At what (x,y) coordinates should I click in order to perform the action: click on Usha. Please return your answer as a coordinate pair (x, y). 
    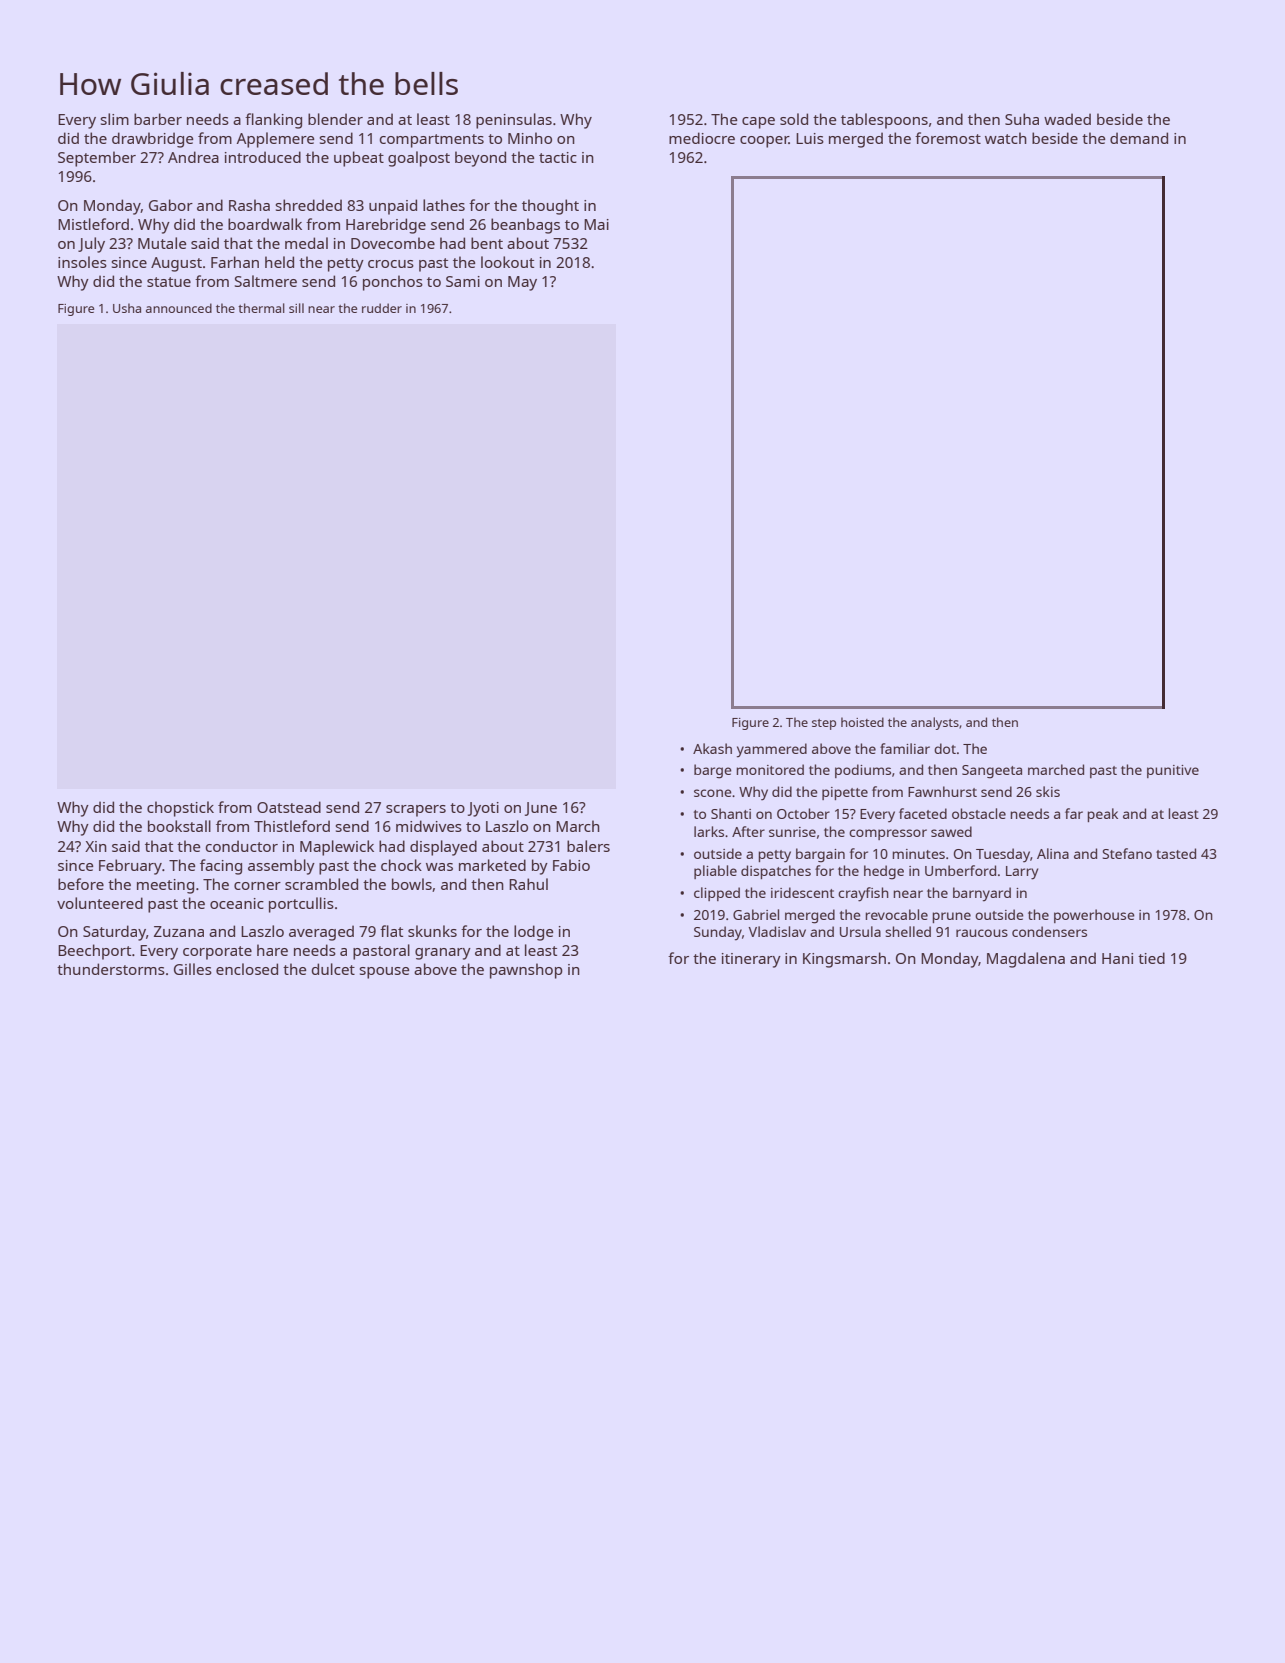
    Looking at the image, I should click on (127, 308).
